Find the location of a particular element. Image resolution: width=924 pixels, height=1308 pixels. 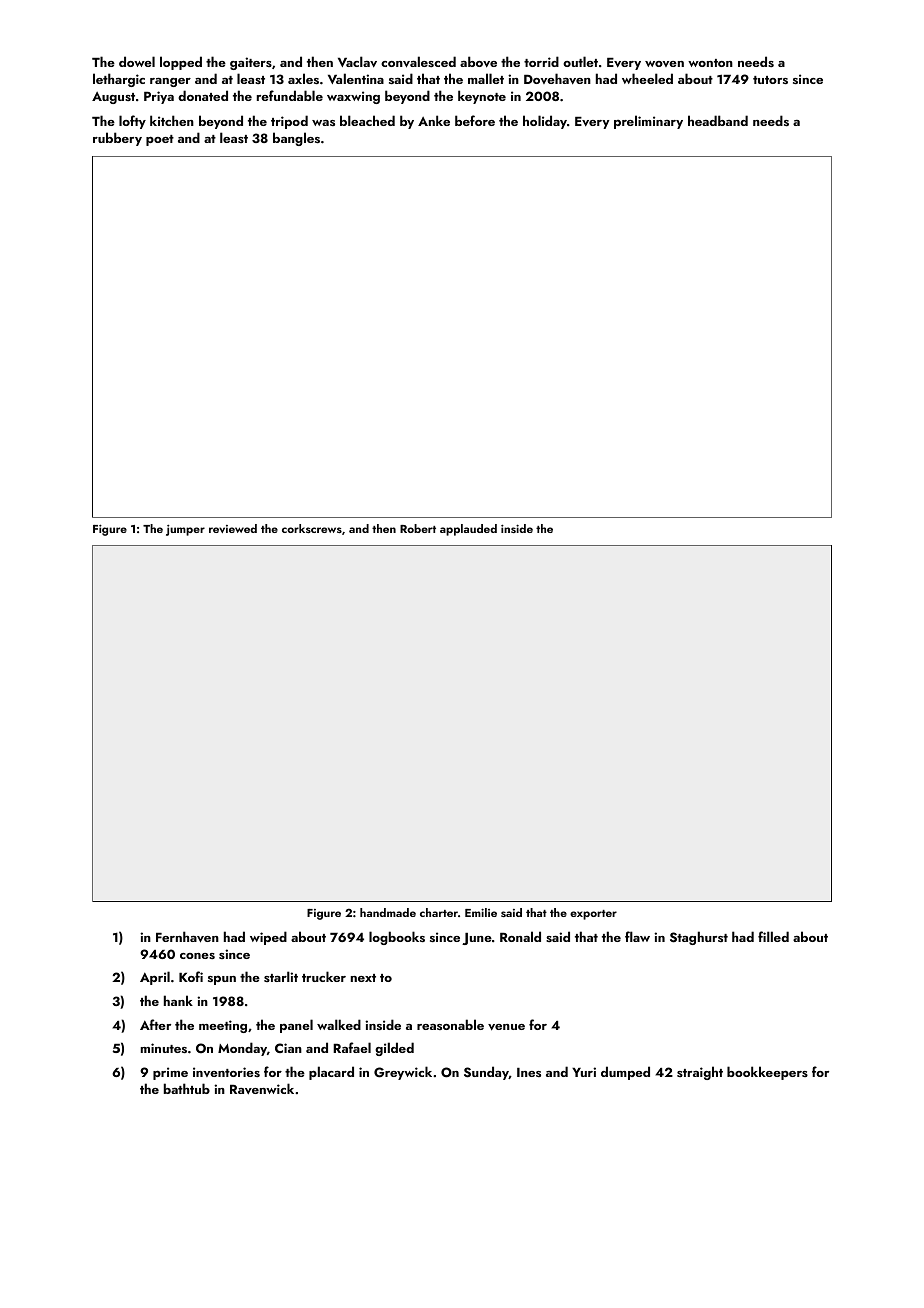

corkscrews is located at coordinates (312, 528).
